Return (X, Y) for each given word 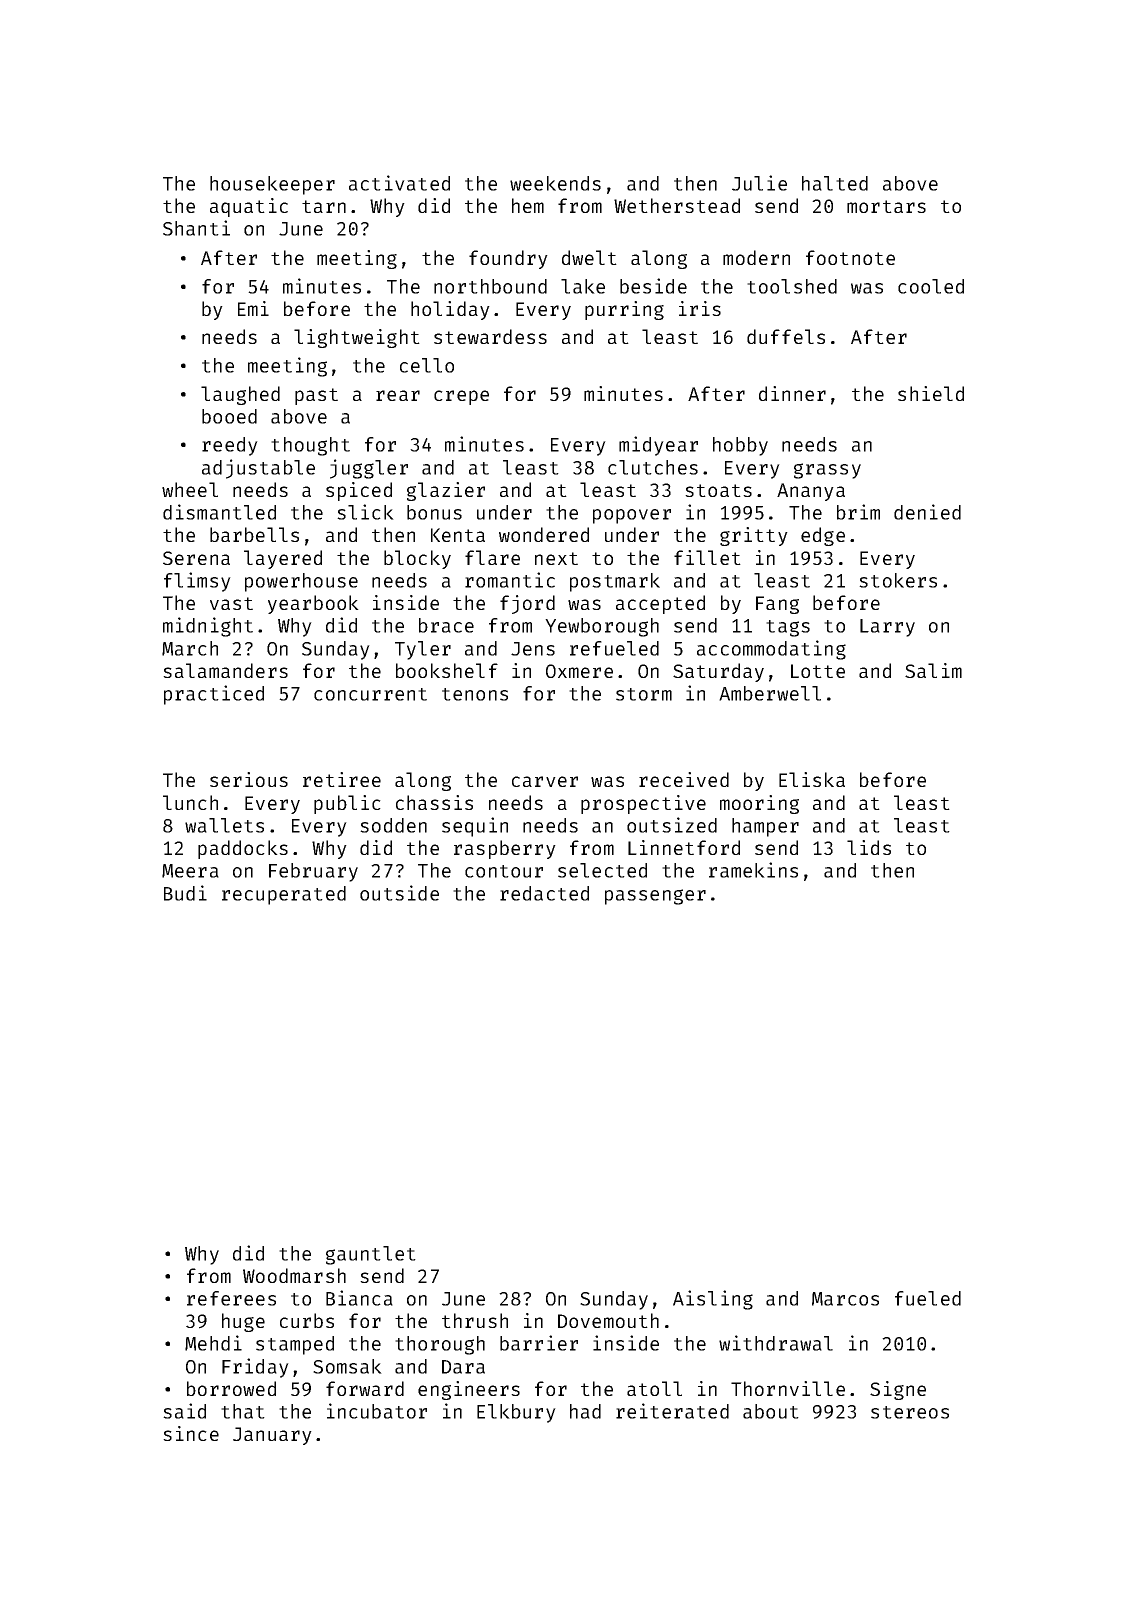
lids (869, 847)
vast (231, 603)
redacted (544, 893)
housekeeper (272, 185)
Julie (759, 183)
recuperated (284, 895)
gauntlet (371, 1255)
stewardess (490, 336)
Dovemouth (608, 1320)
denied (927, 512)
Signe (898, 1390)
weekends (555, 183)
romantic (510, 580)
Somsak (347, 1366)
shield (931, 393)
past (316, 396)
